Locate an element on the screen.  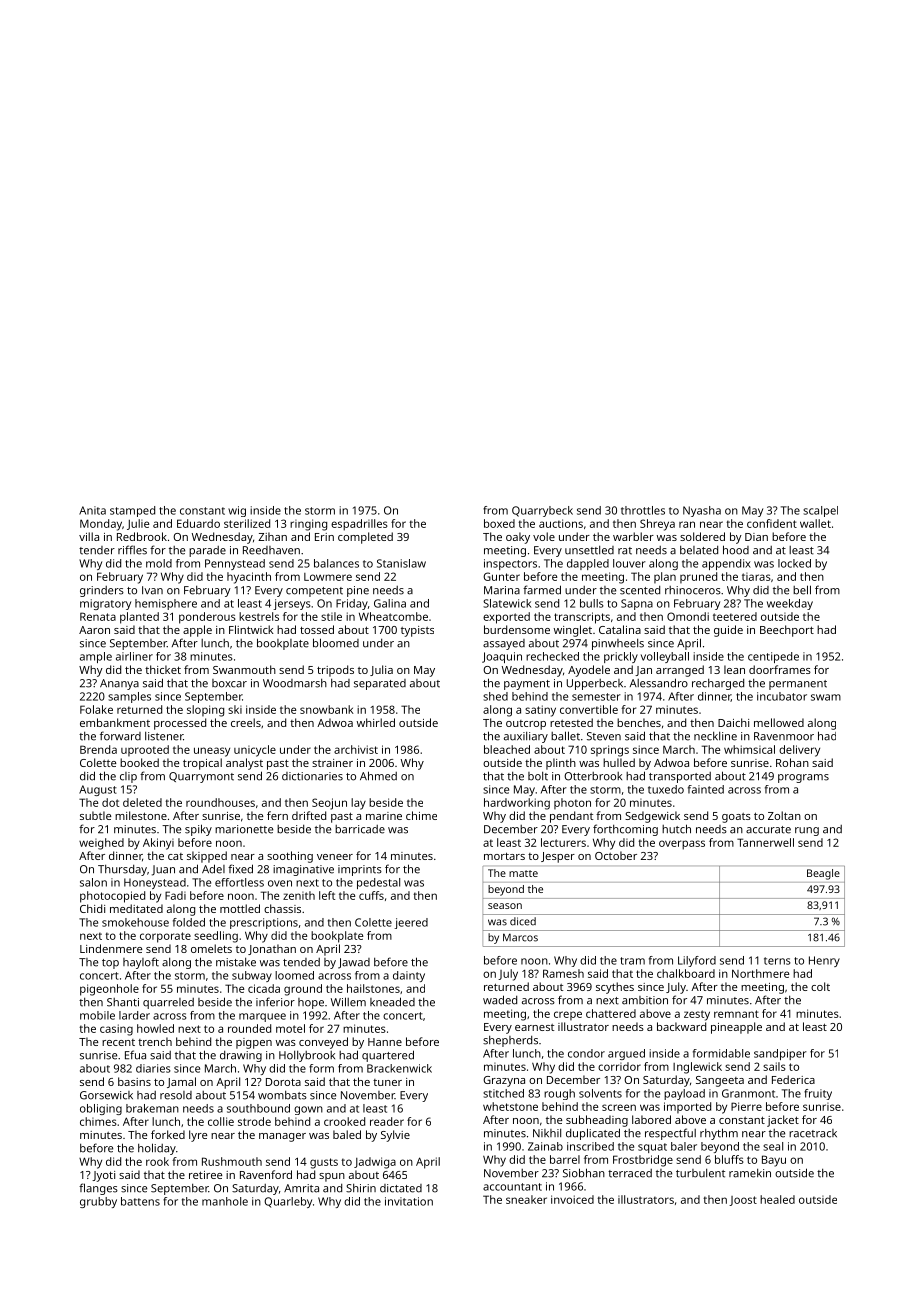
unsettled is located at coordinates (589, 550).
